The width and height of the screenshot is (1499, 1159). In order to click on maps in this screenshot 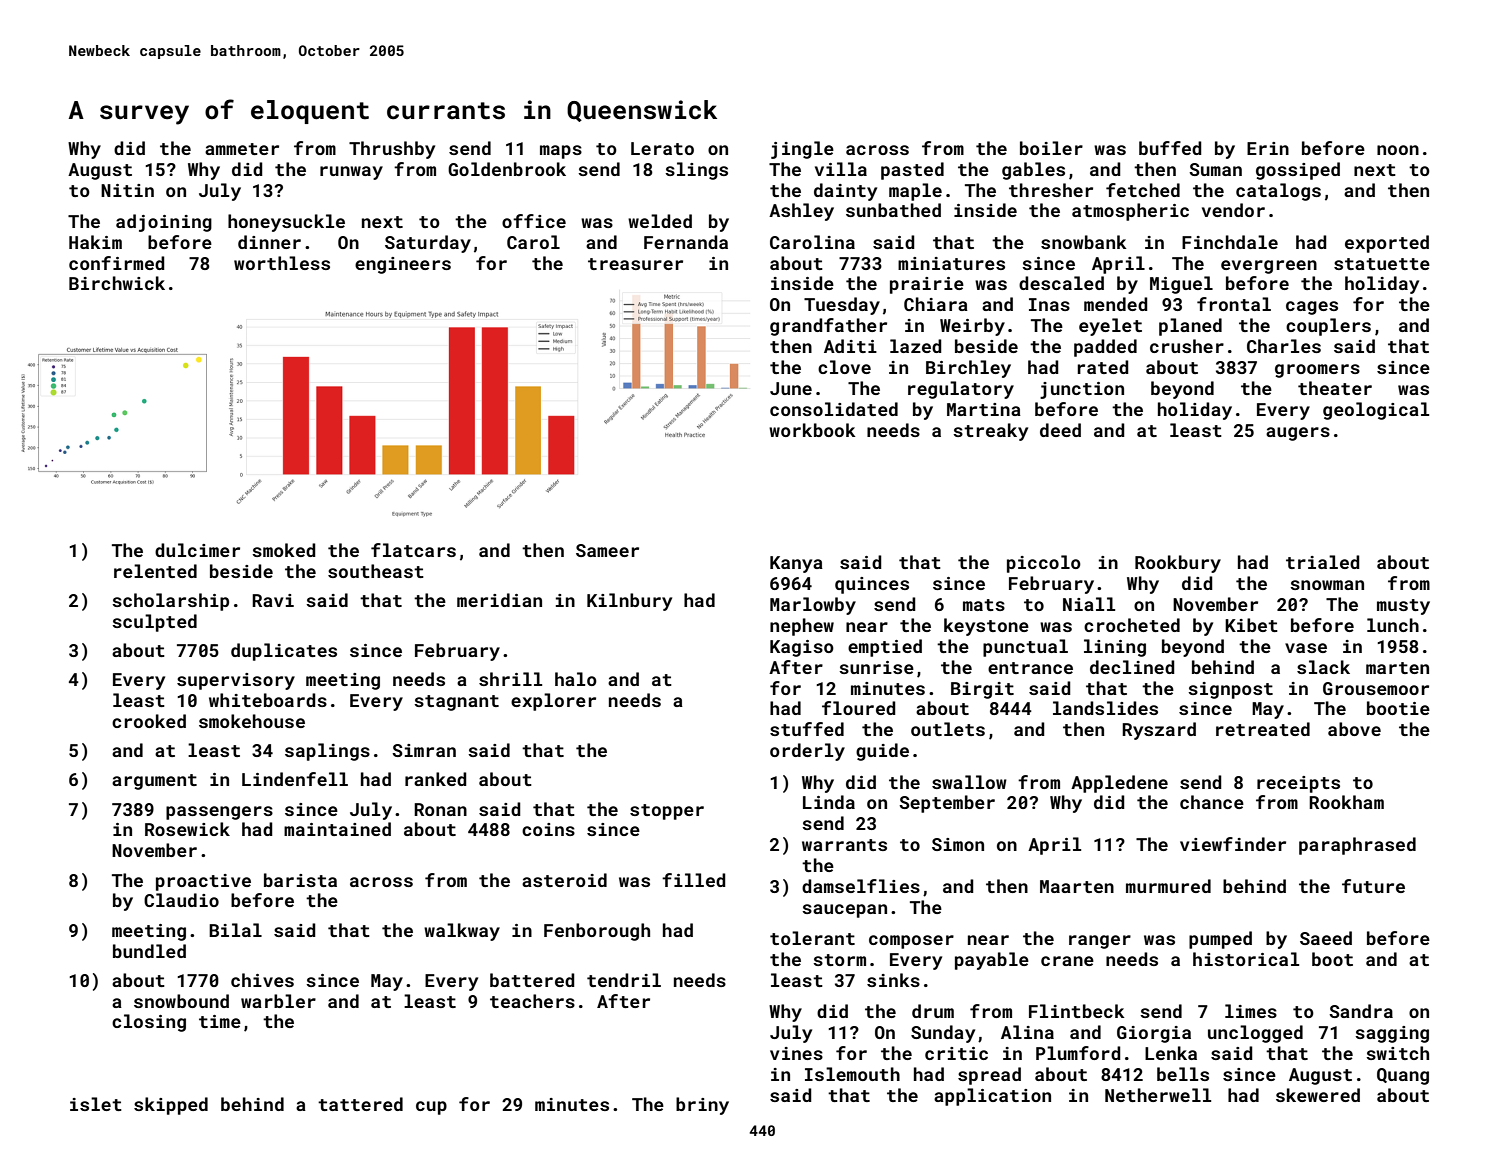, I will do `click(561, 152)`.
